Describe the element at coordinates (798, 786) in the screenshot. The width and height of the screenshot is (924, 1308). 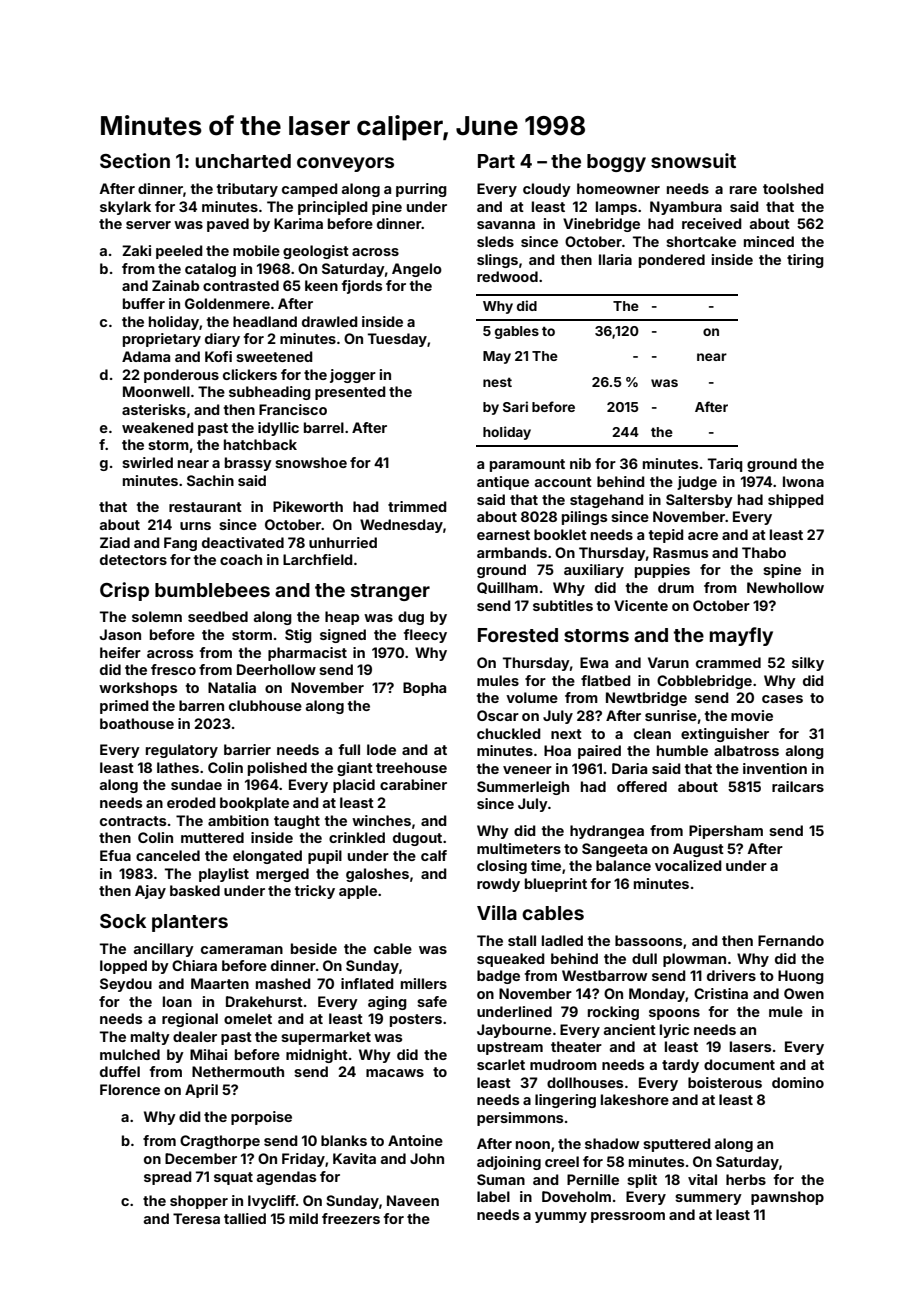
I see `railcars` at that location.
